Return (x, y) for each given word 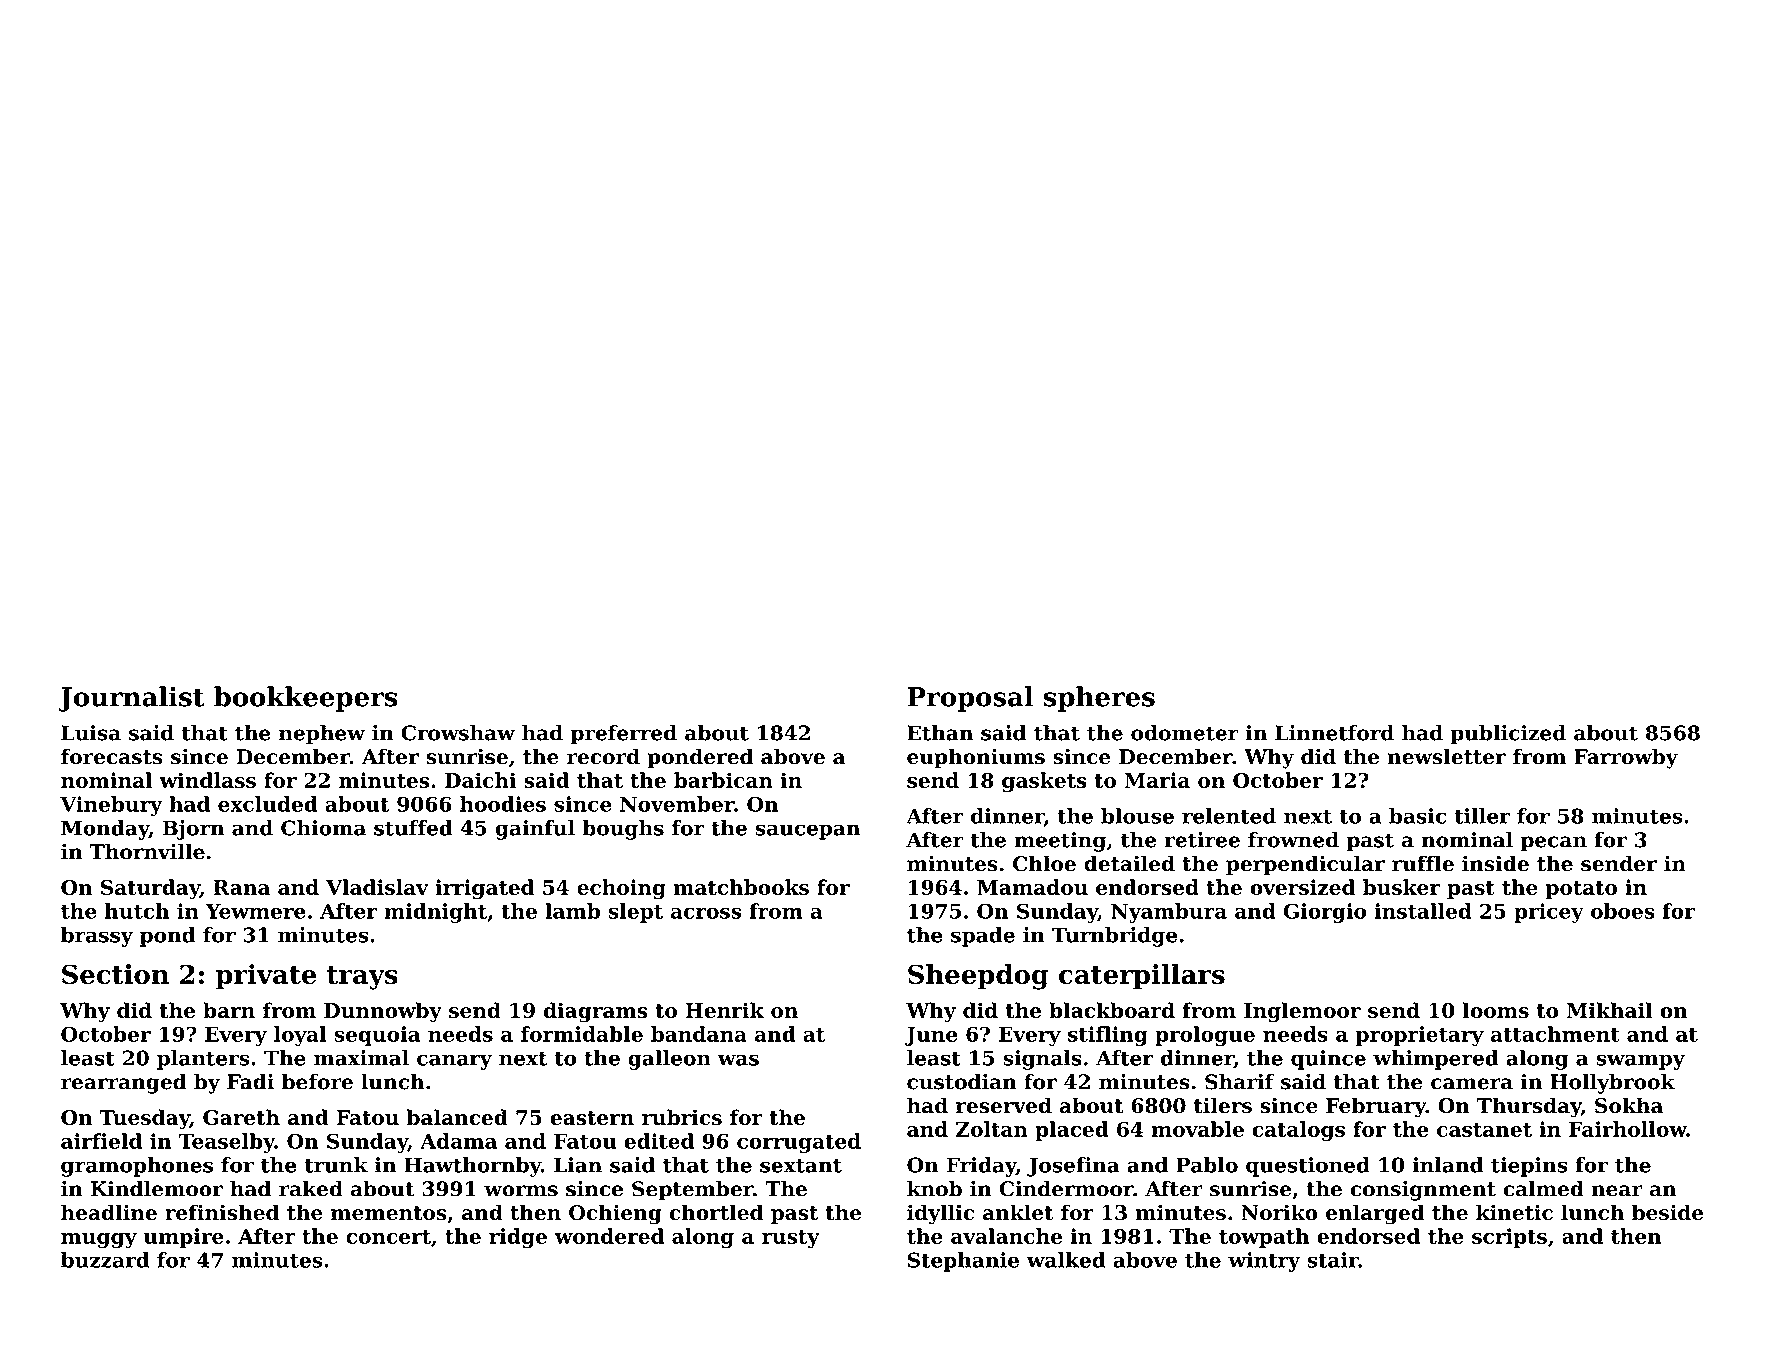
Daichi (480, 780)
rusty (791, 1239)
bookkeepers (306, 699)
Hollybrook (1612, 1084)
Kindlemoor (156, 1189)
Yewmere (255, 911)
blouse (1137, 816)
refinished (222, 1212)
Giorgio (1325, 913)
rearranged (124, 1084)
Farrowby (1626, 758)
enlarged (1375, 1214)
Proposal (970, 699)
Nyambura (1169, 913)
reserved (1004, 1105)
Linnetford (1334, 733)
